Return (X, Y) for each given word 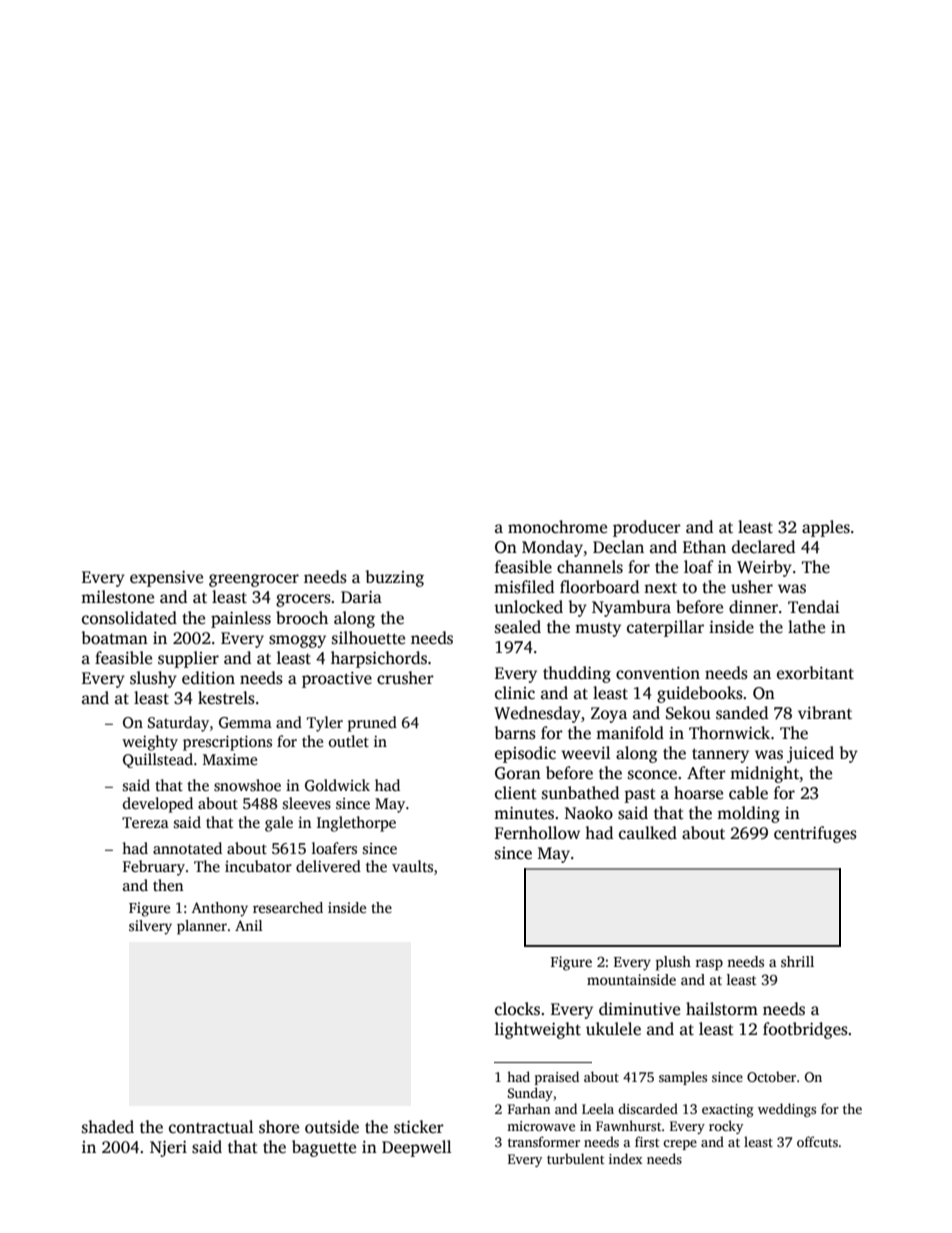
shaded (108, 1127)
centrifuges (815, 834)
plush (673, 963)
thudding (577, 674)
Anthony (220, 909)
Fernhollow (537, 833)
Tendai (814, 607)
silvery (150, 927)
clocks (517, 1009)
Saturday (178, 724)
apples (826, 528)
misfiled (524, 587)
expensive (166, 579)
